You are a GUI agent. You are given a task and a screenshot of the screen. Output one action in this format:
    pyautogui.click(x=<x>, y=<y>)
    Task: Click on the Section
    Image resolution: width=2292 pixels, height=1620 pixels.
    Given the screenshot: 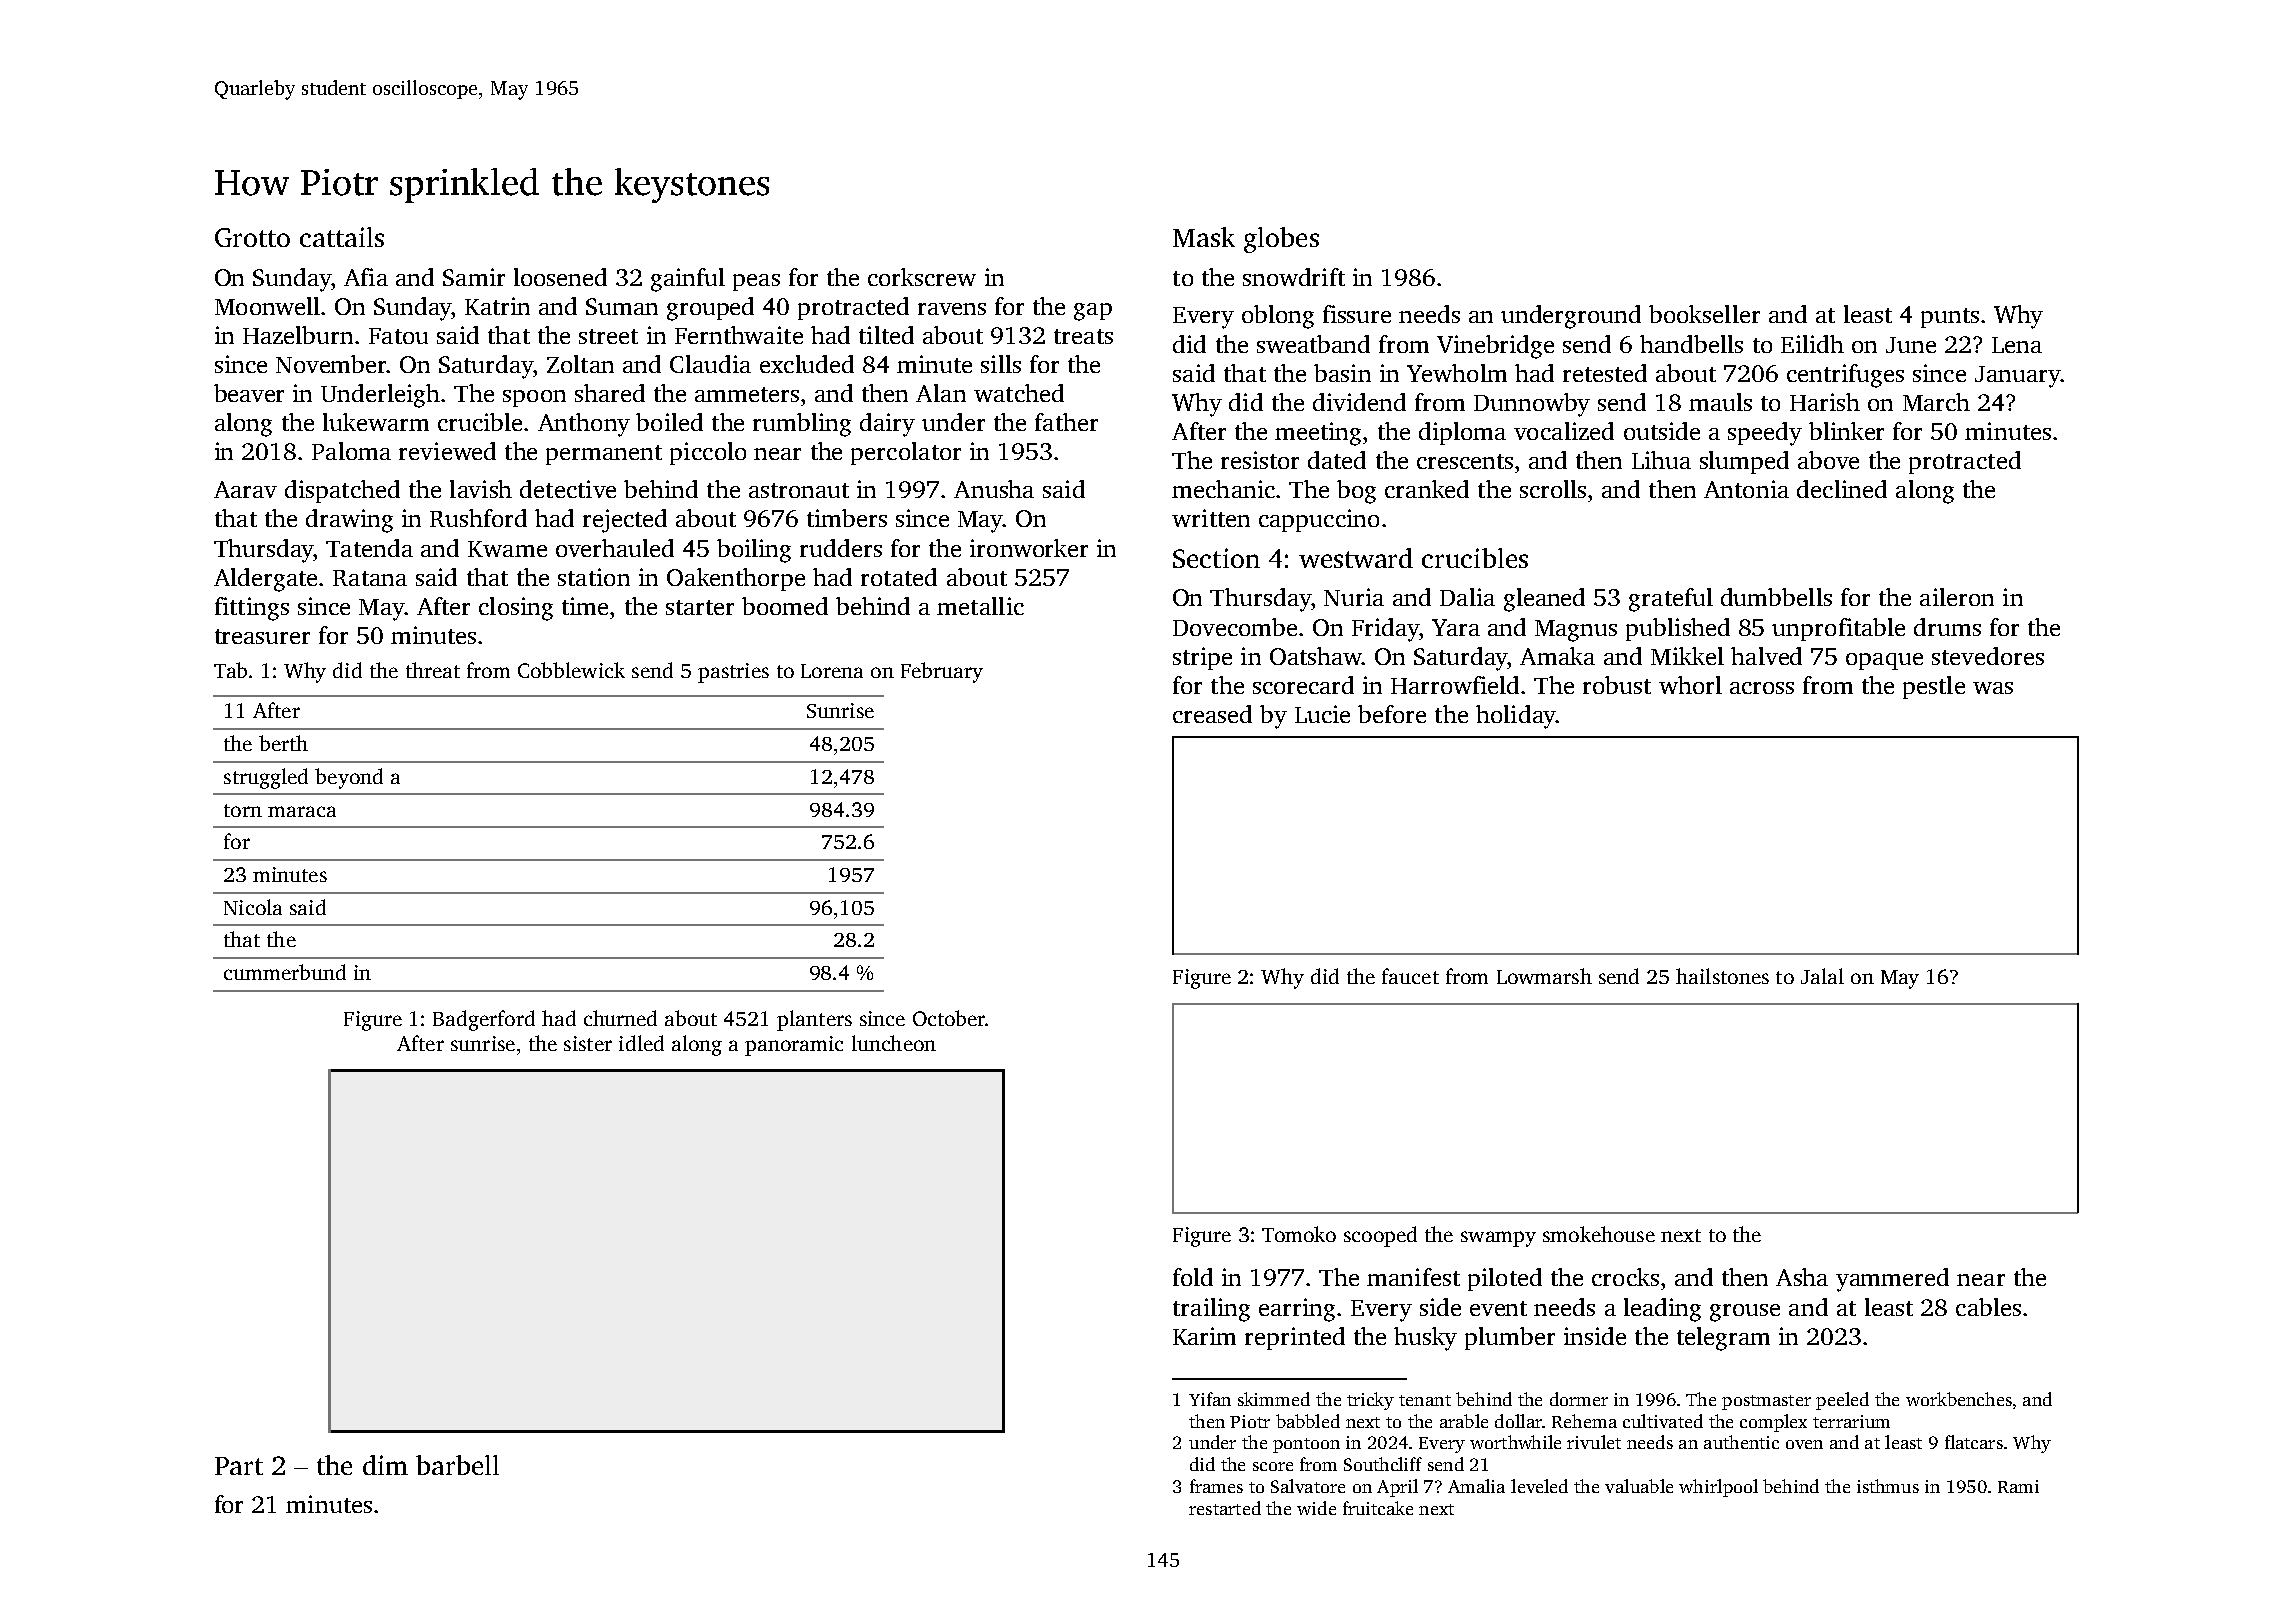 What is the action you would take?
    pyautogui.click(x=1216, y=558)
